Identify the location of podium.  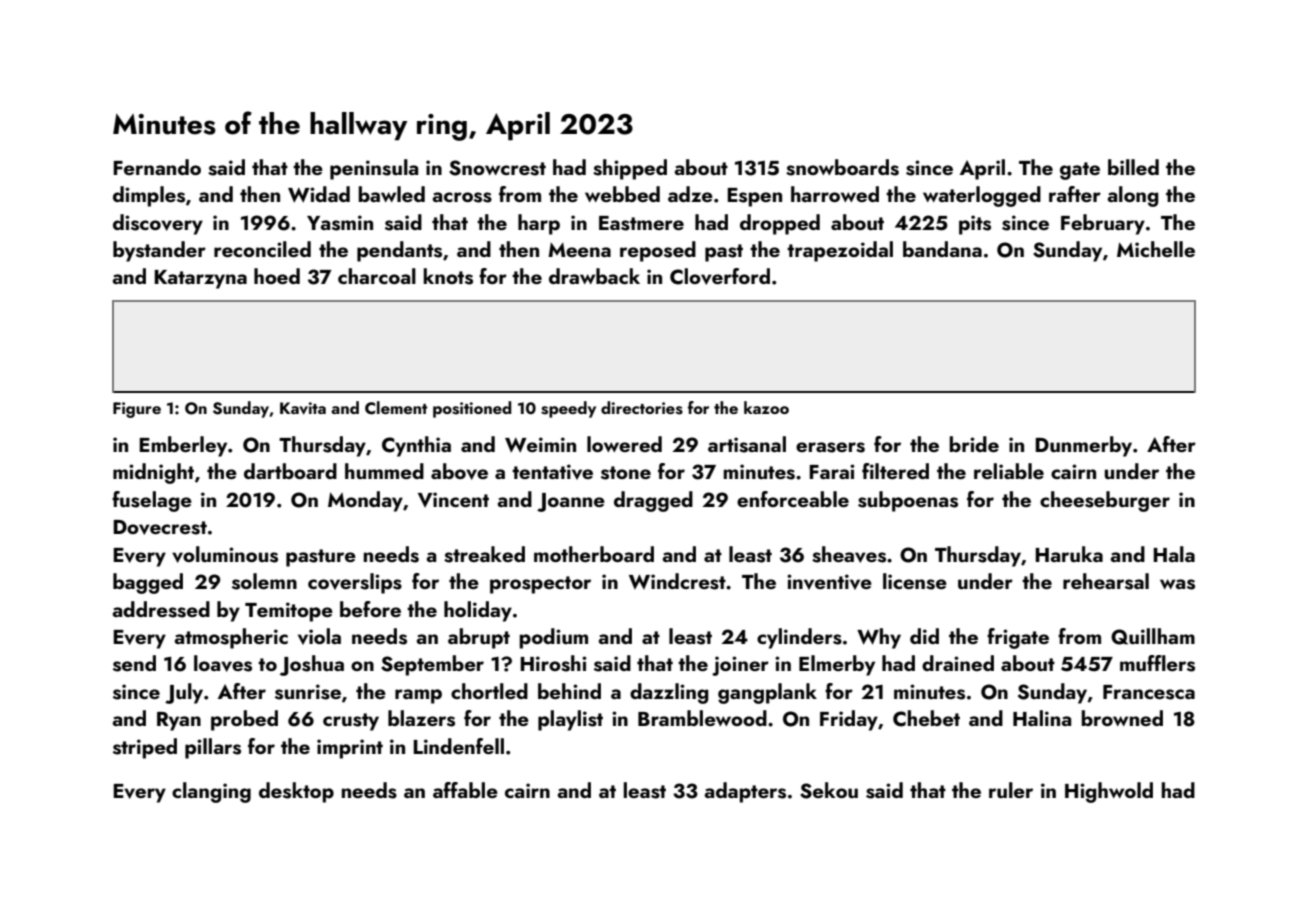
(553, 638).
